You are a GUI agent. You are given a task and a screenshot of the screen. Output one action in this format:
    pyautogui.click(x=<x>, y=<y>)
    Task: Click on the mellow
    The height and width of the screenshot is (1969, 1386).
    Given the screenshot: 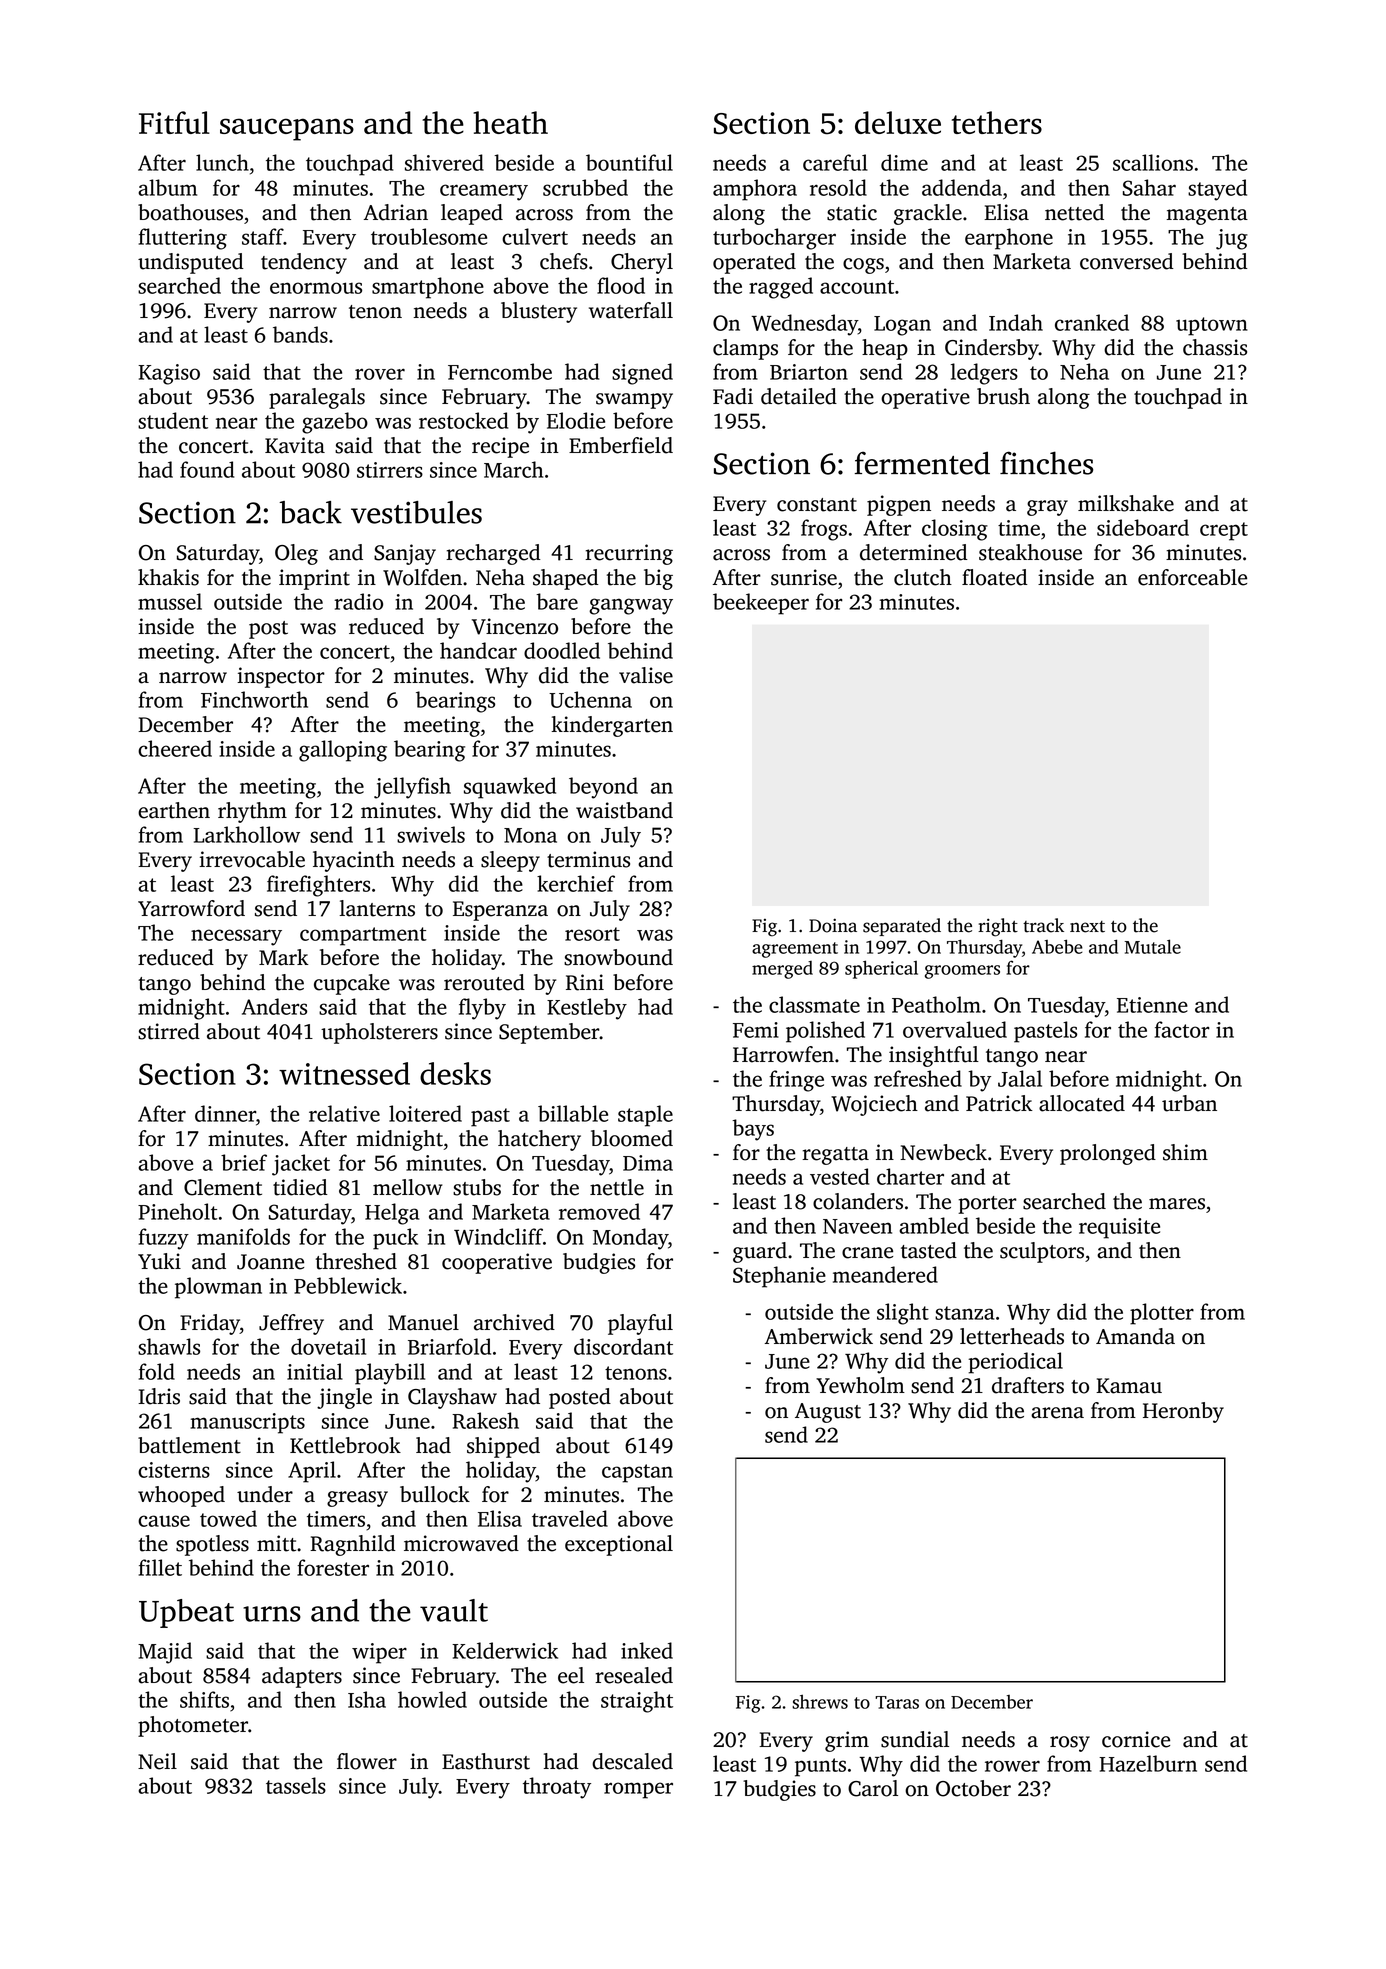 What is the action you would take?
    pyautogui.click(x=407, y=1187)
